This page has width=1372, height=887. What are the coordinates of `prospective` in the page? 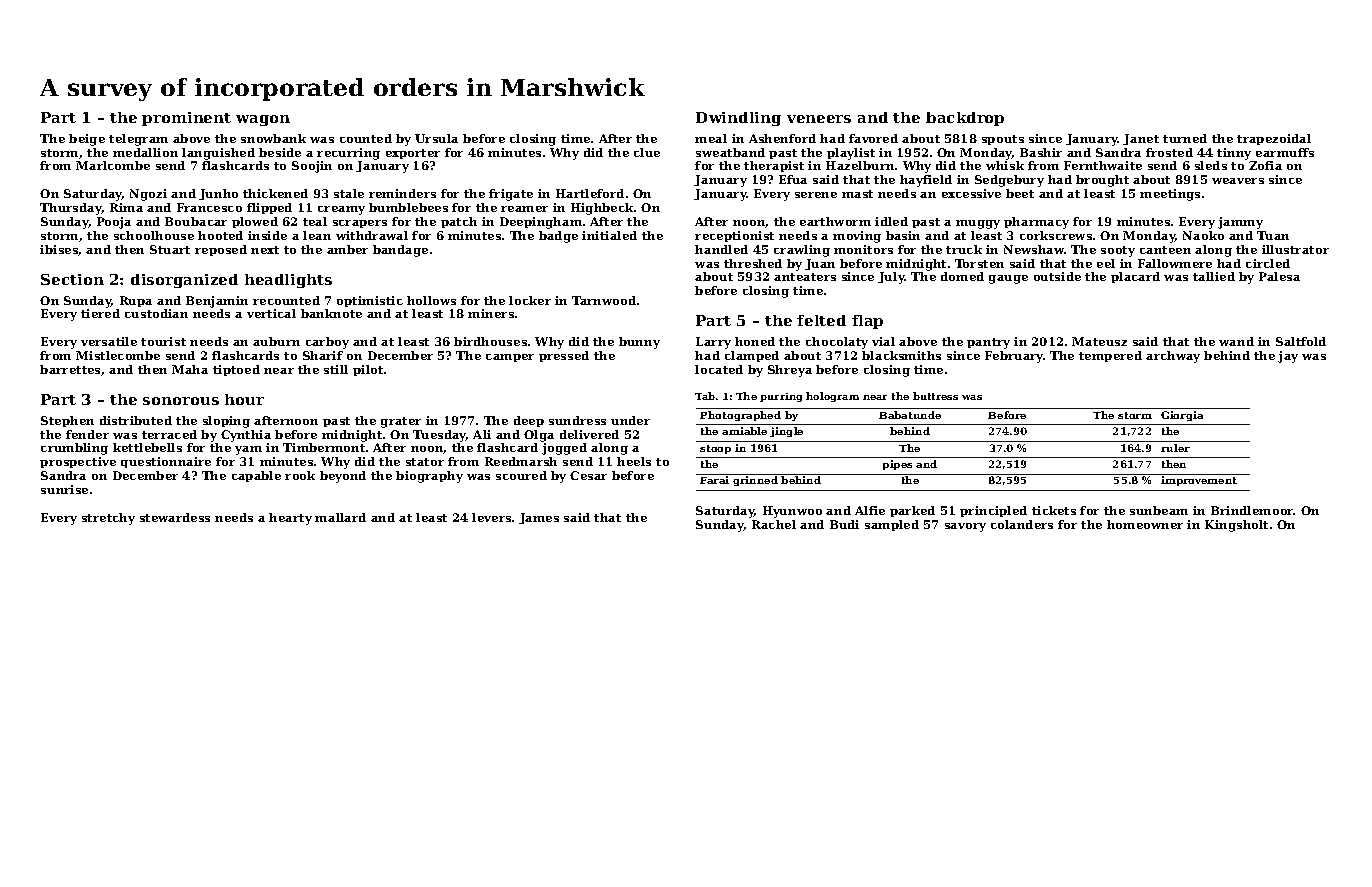 It's located at (78, 462).
